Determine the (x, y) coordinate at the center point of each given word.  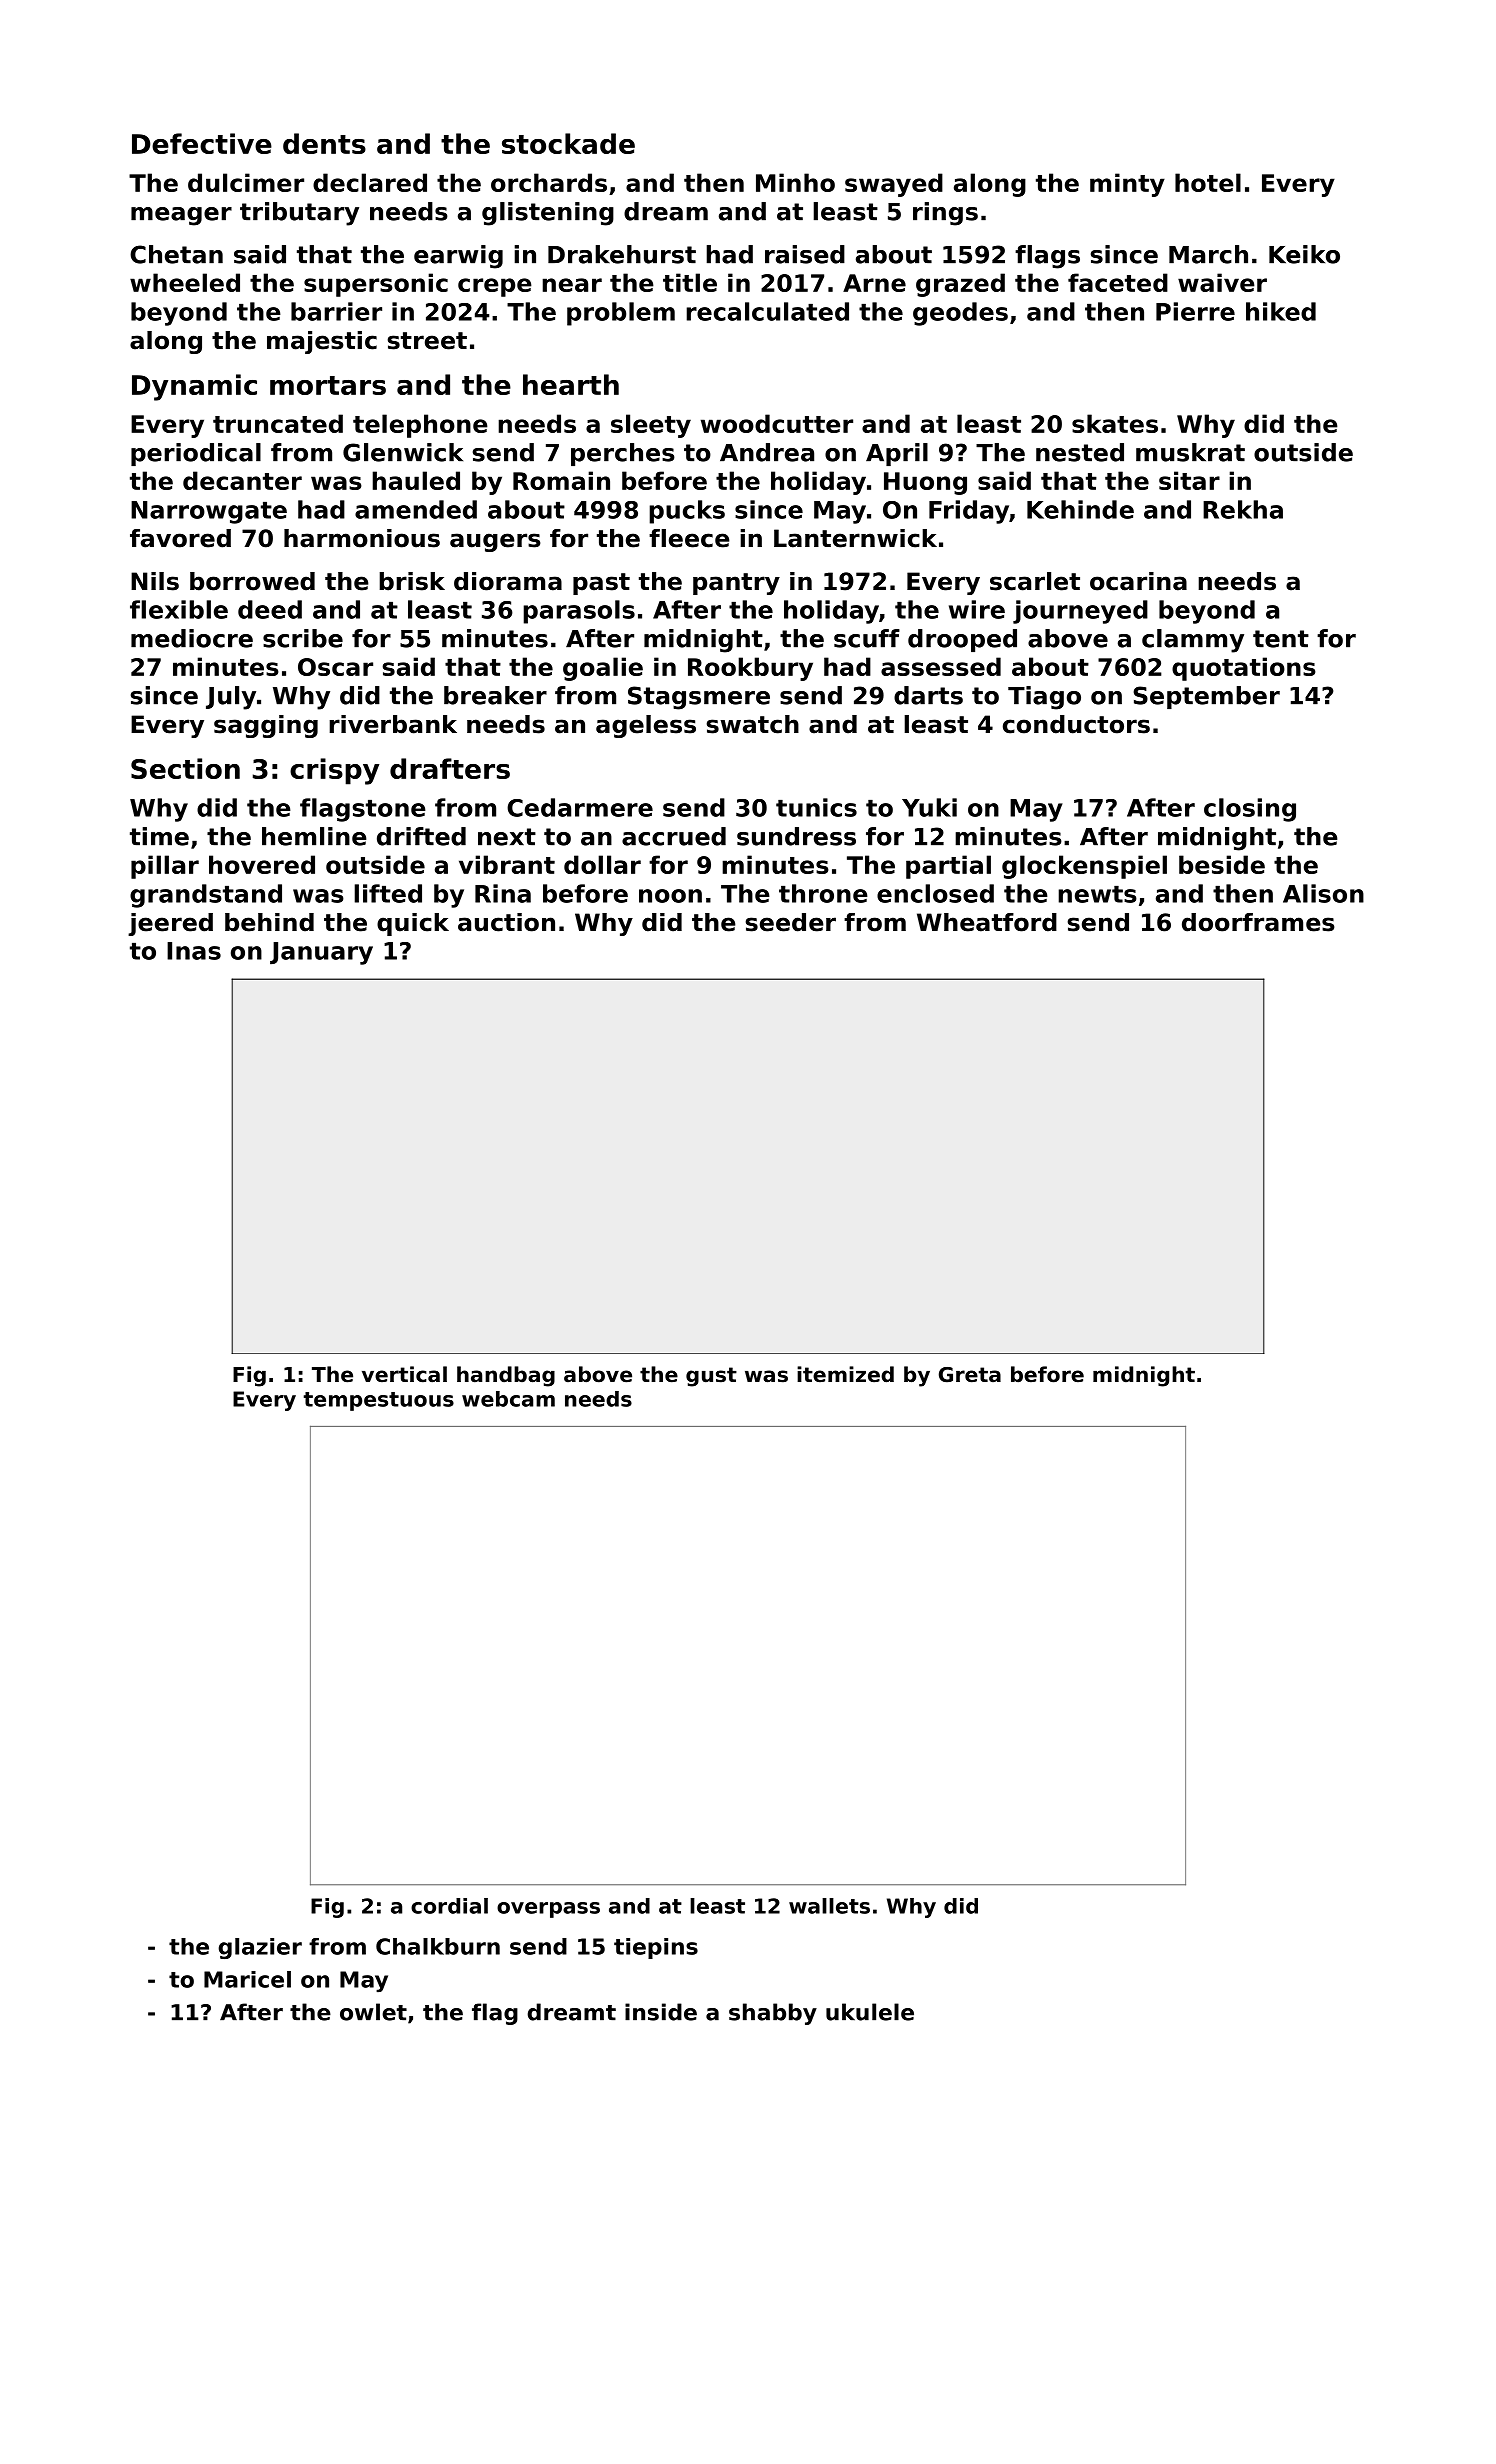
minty (1127, 185)
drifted (421, 836)
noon (670, 896)
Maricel (247, 1979)
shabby (773, 2014)
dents (324, 143)
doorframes (1258, 922)
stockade (568, 143)
